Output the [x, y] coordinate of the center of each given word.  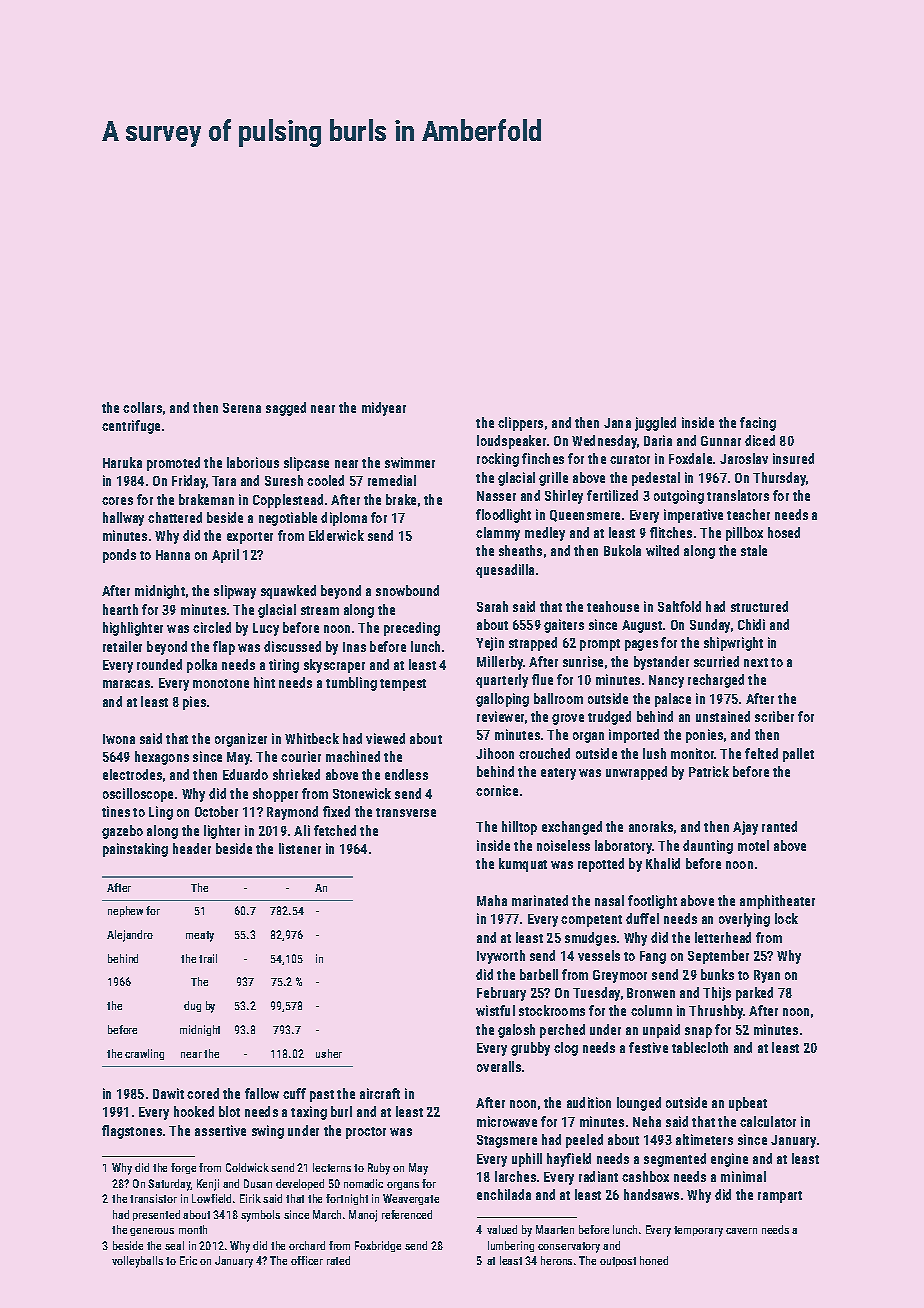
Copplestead [288, 501]
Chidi [751, 624]
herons [556, 1260]
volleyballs [137, 1262]
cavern [741, 1231]
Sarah [492, 606]
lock [786, 918]
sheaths [520, 550]
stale [754, 550]
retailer [122, 646]
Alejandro [130, 936]
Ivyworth [501, 957]
